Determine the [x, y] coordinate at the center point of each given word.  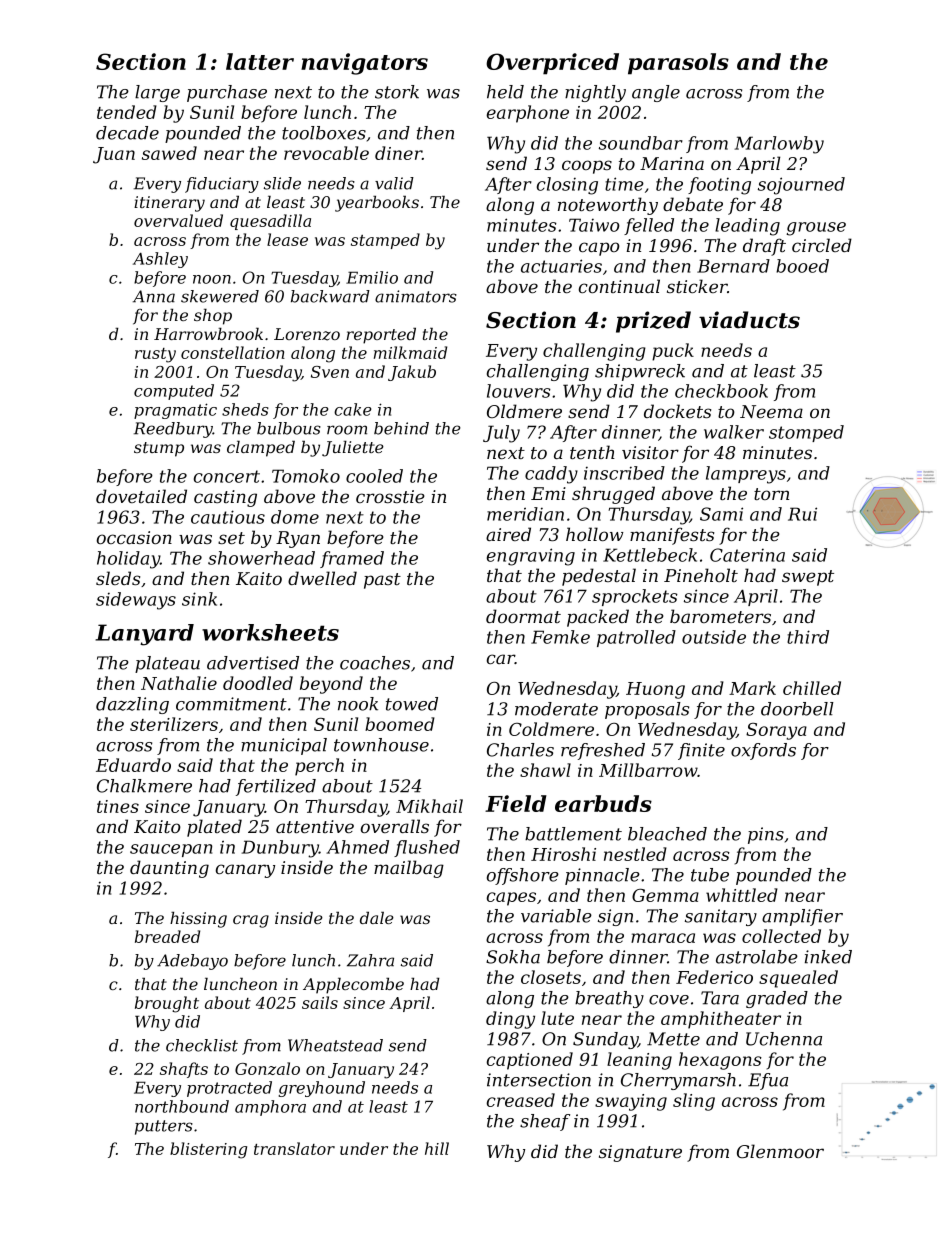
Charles [520, 750]
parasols [678, 64]
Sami [721, 514]
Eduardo [133, 765]
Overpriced [552, 64]
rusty [155, 355]
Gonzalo [267, 1068]
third [808, 637]
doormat [523, 616]
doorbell [797, 709]
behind [401, 428]
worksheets [270, 632]
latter [260, 61]
